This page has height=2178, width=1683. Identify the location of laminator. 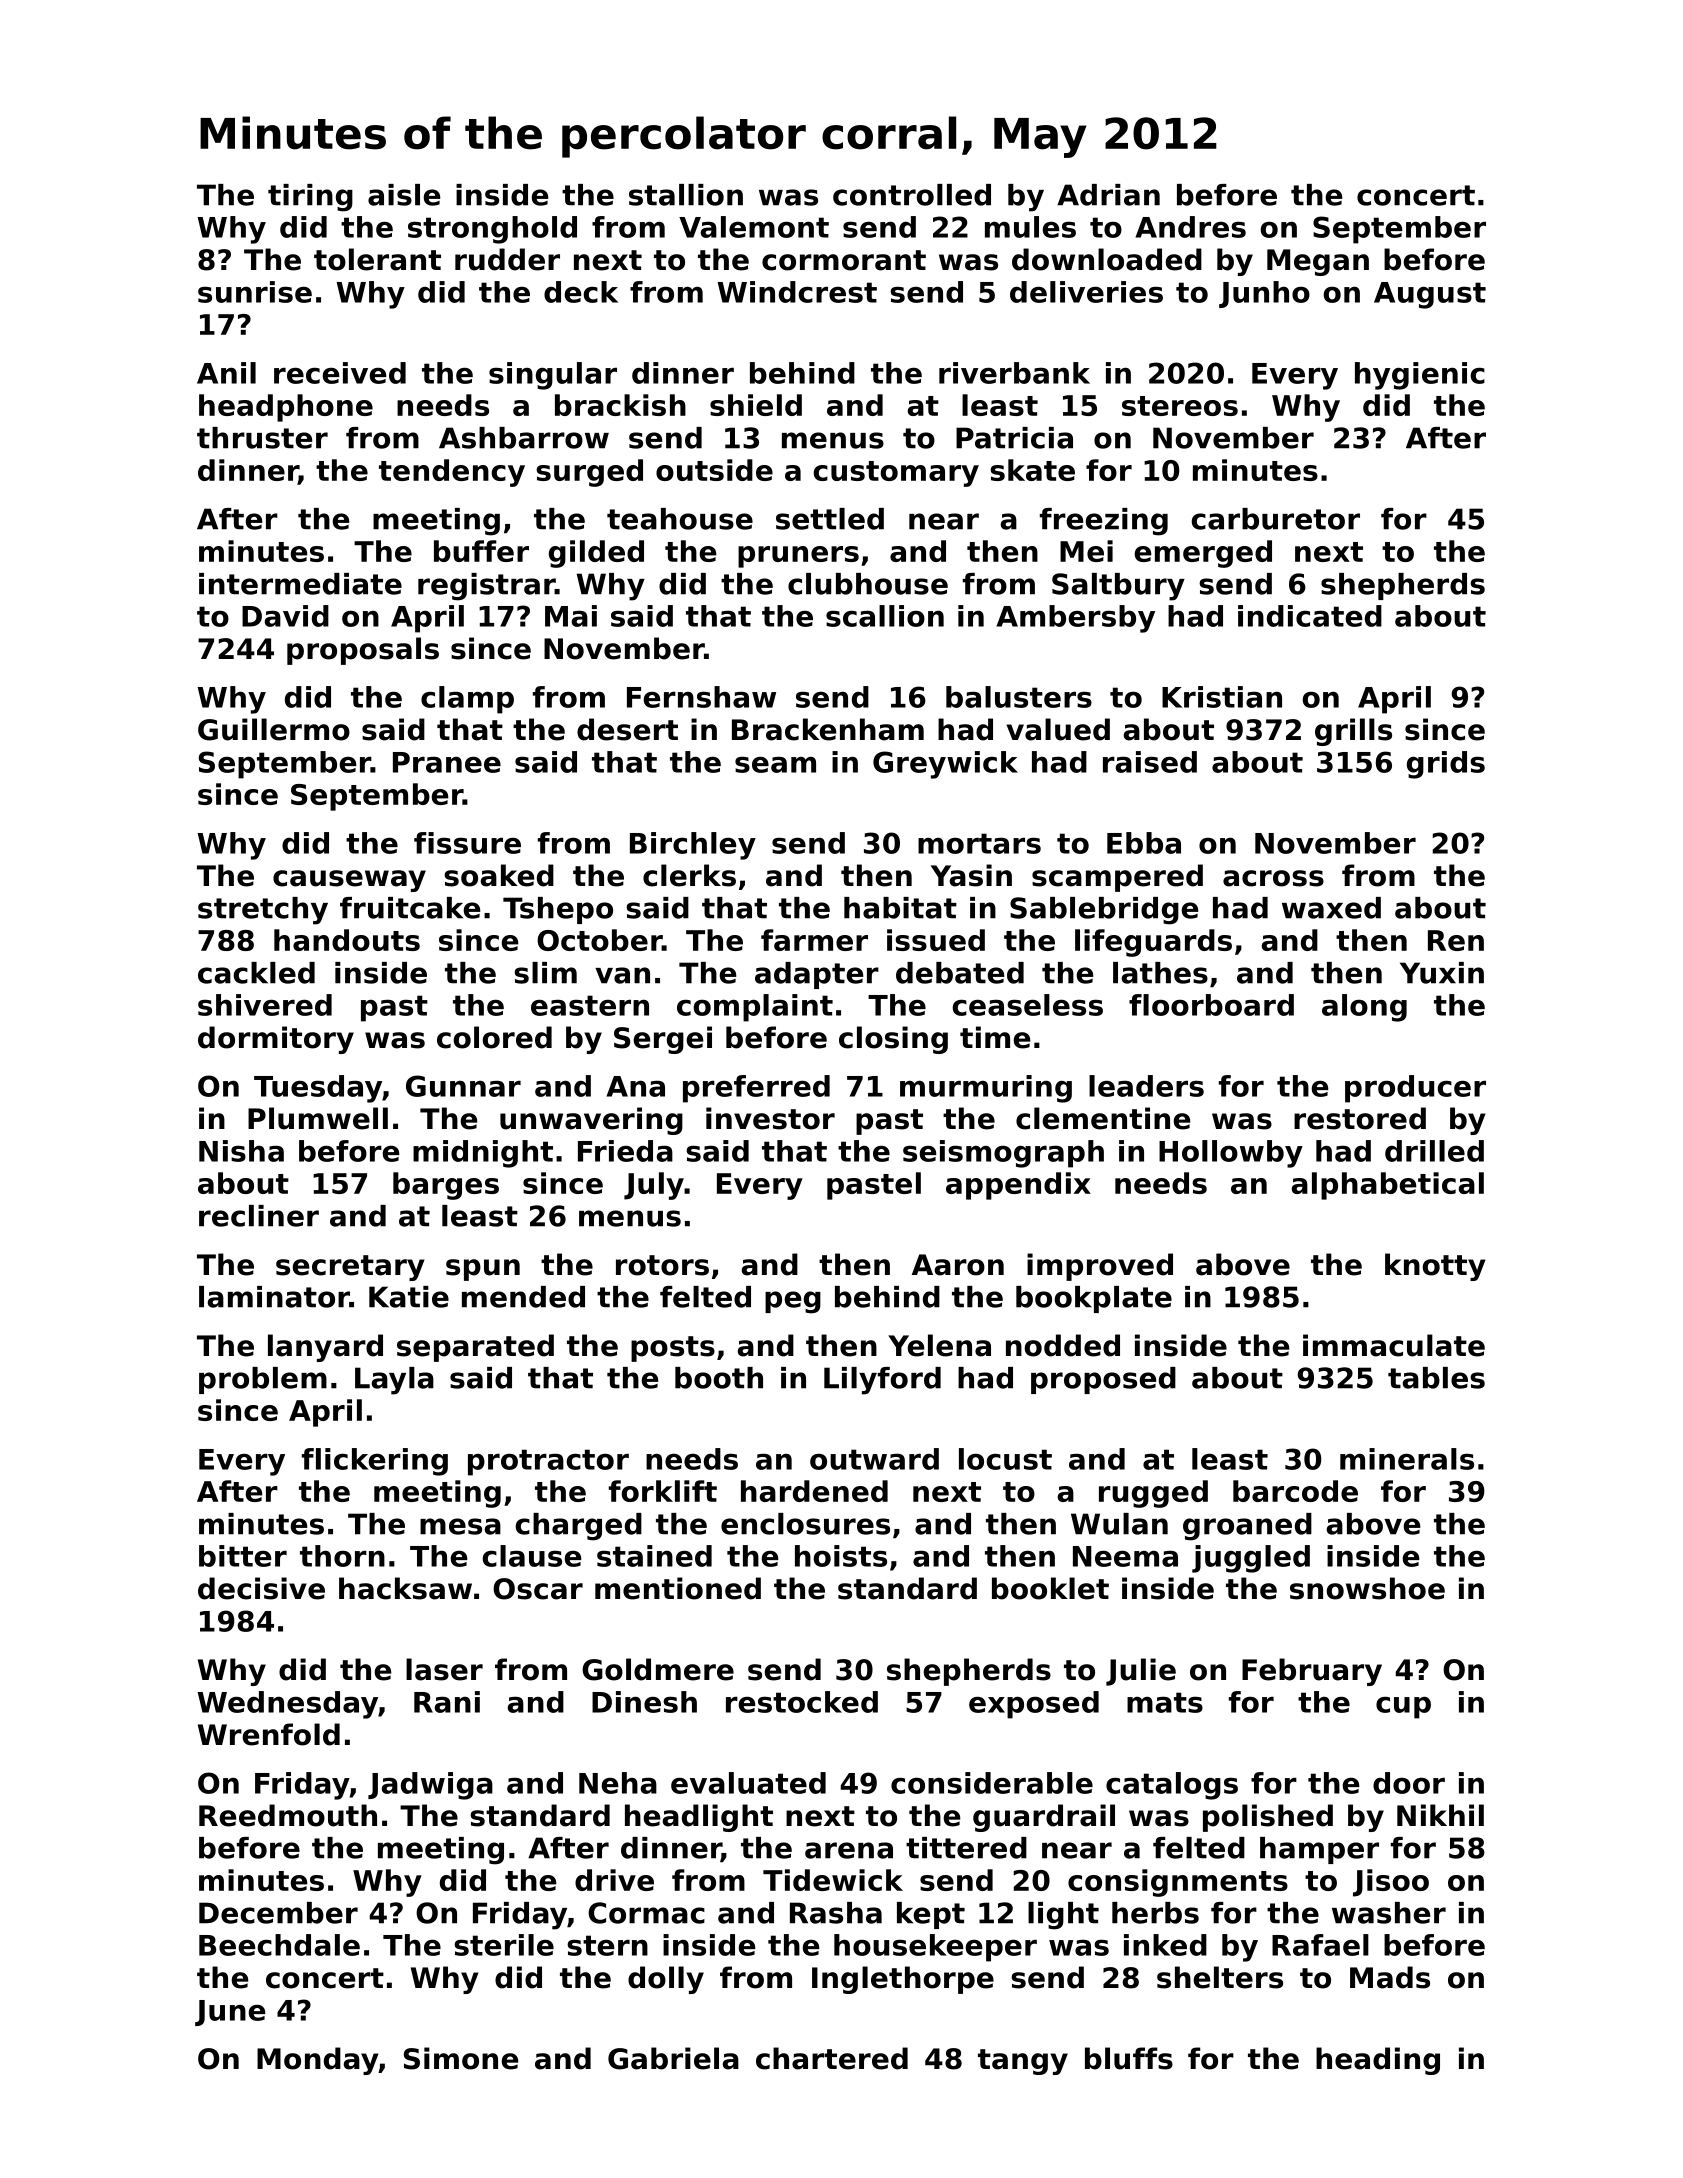
(274, 1297).
